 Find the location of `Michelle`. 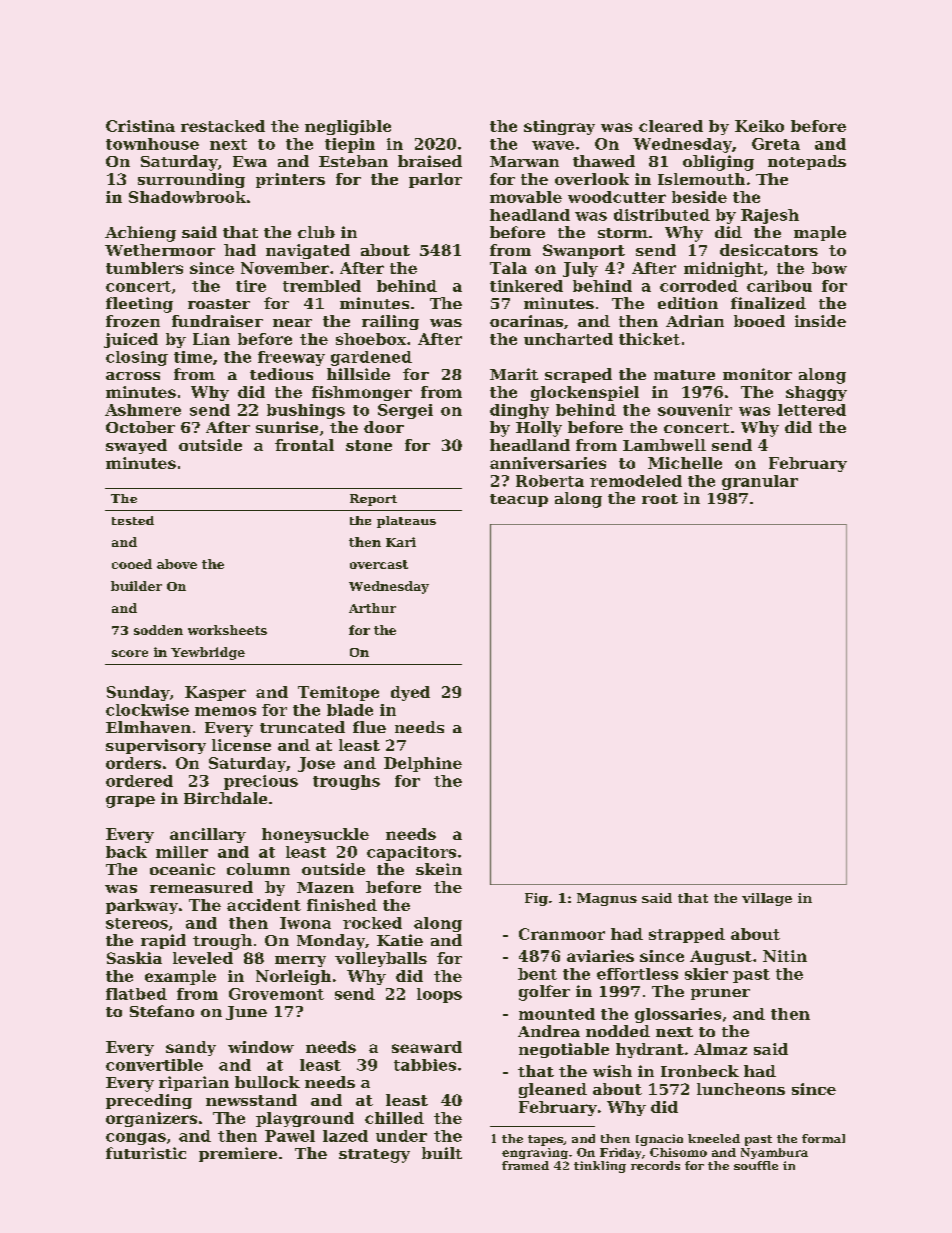

Michelle is located at coordinates (685, 463).
